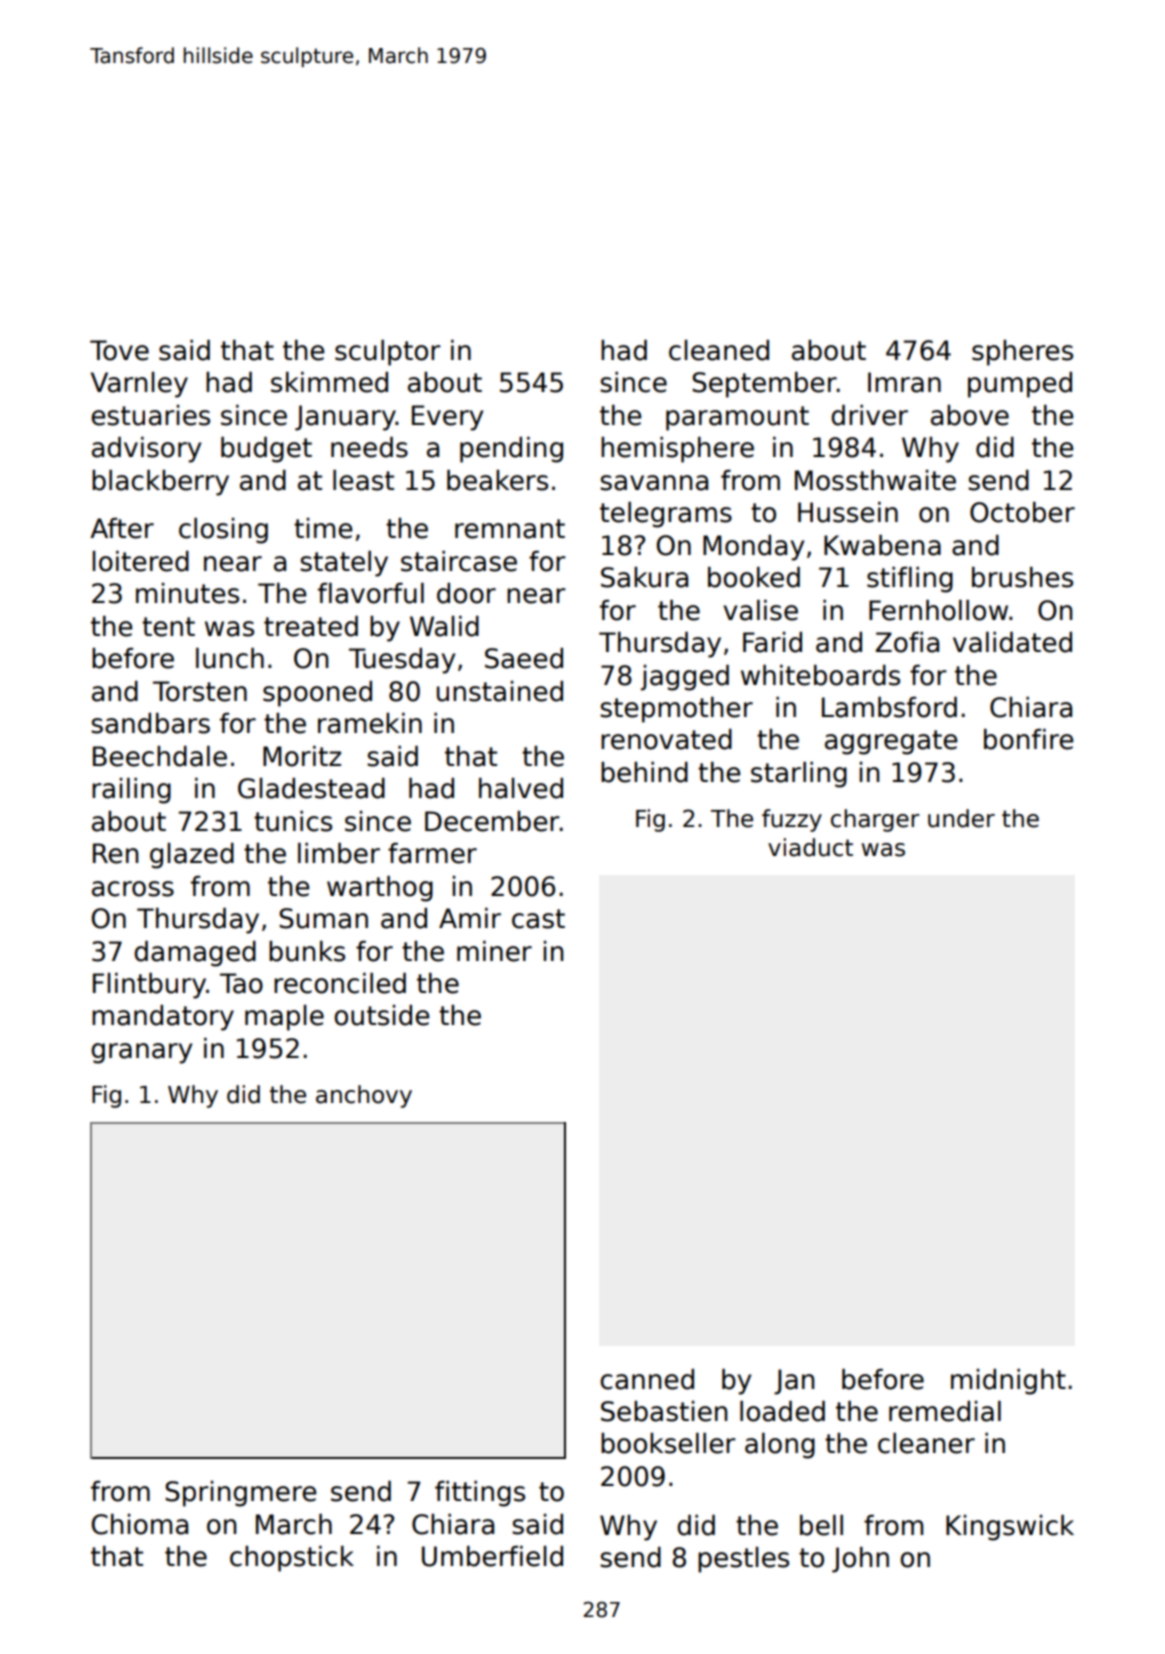  I want to click on sculptor, so click(388, 353).
